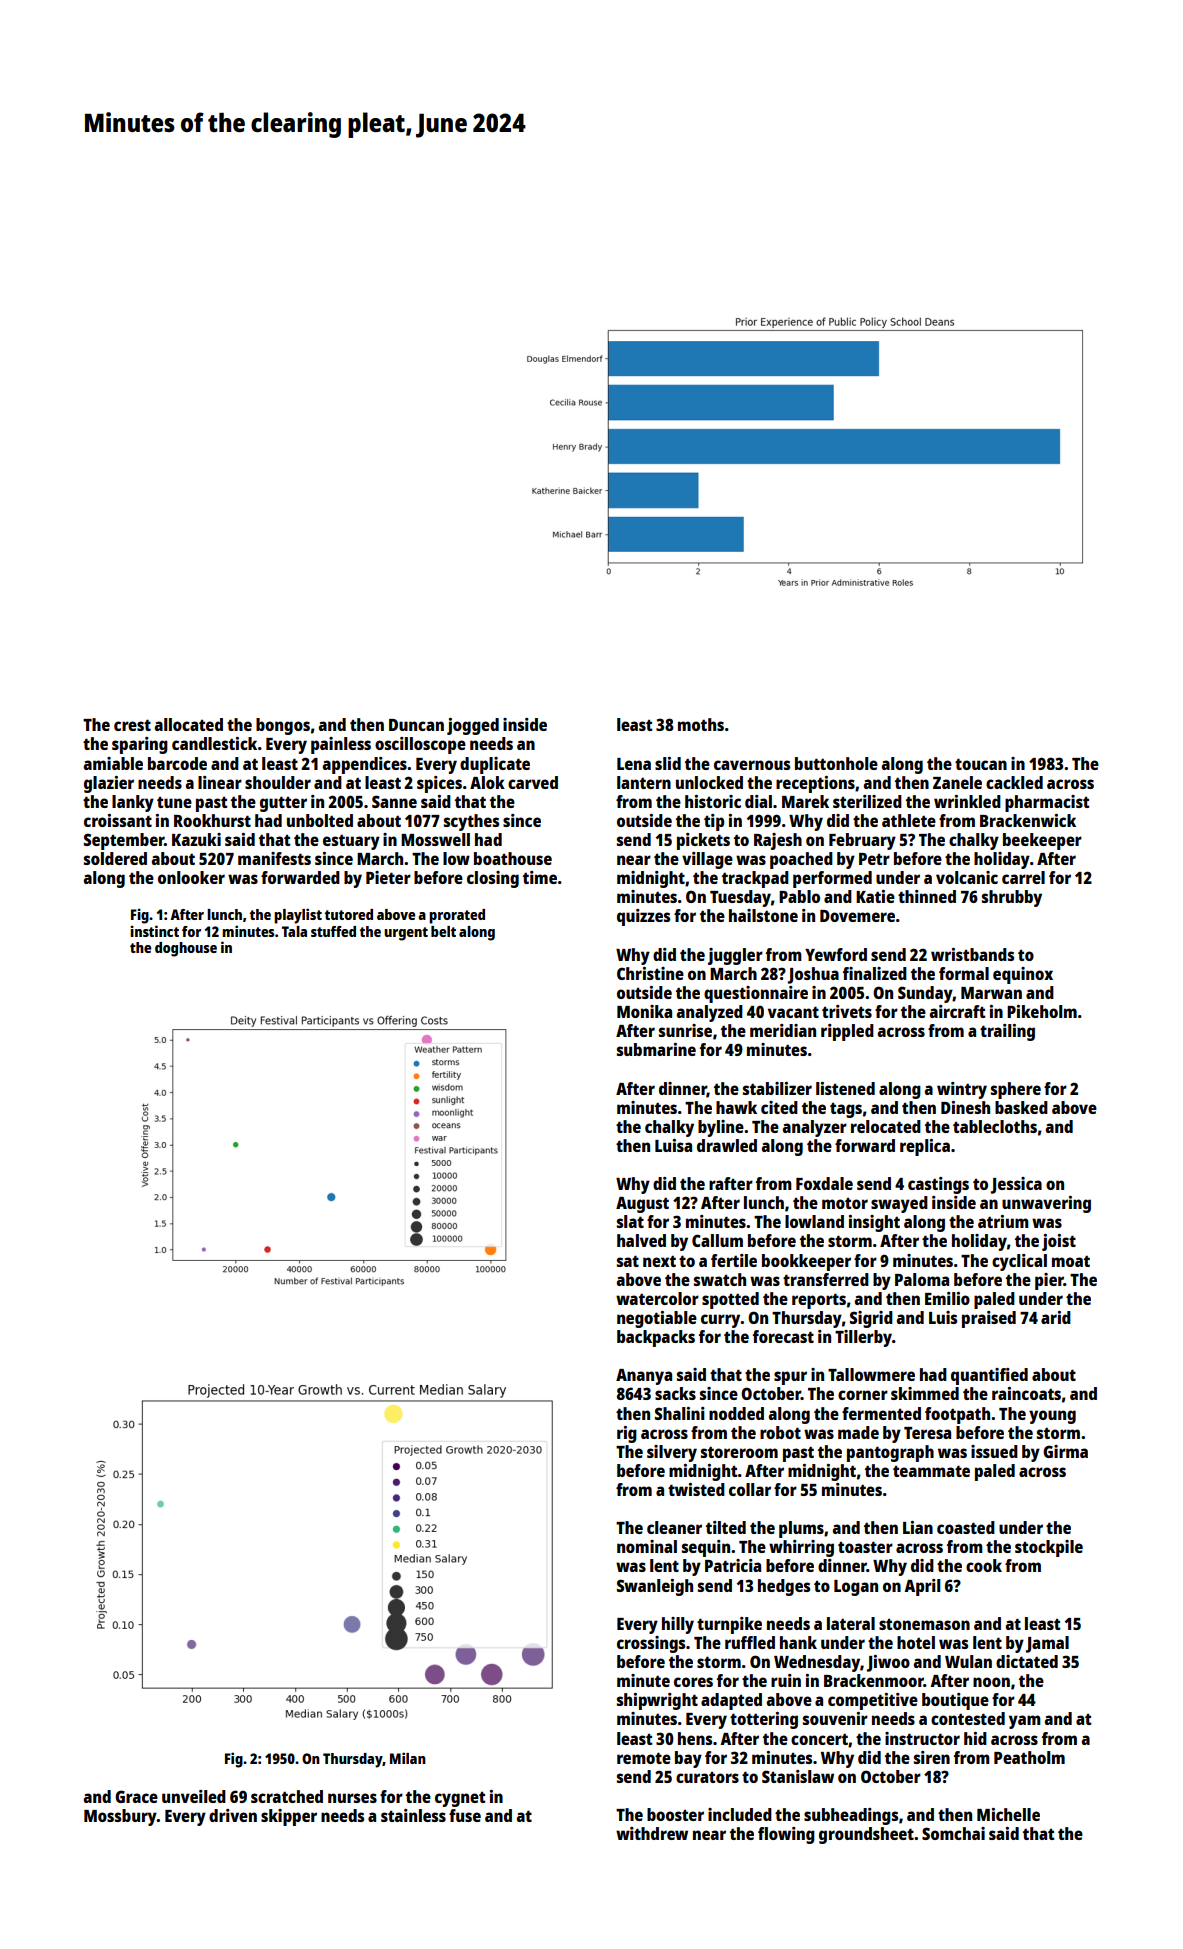 This document has width=1183, height=1949. What do you see at coordinates (533, 782) in the document?
I see `carved` at bounding box center [533, 782].
